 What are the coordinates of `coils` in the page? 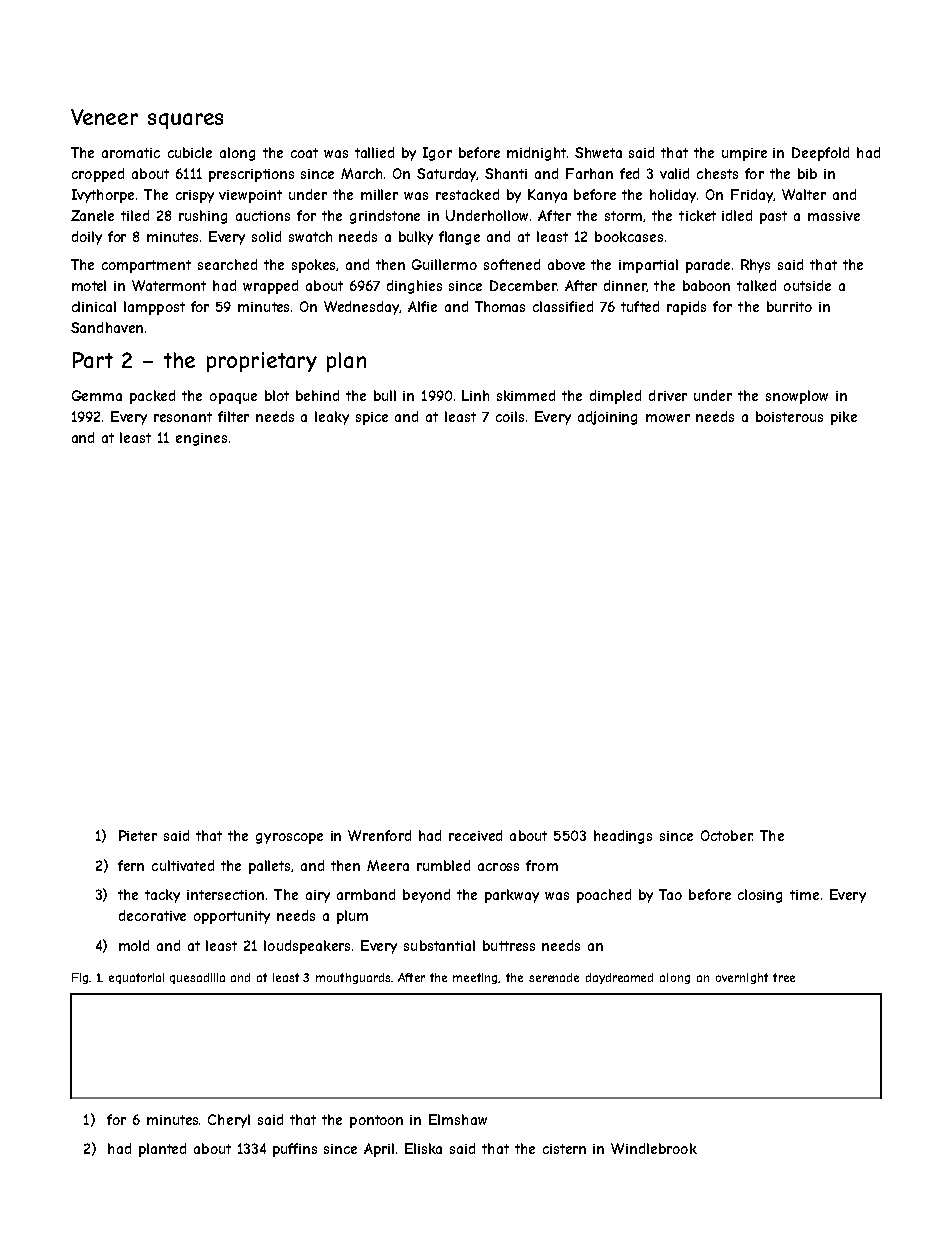 It's located at (510, 416).
